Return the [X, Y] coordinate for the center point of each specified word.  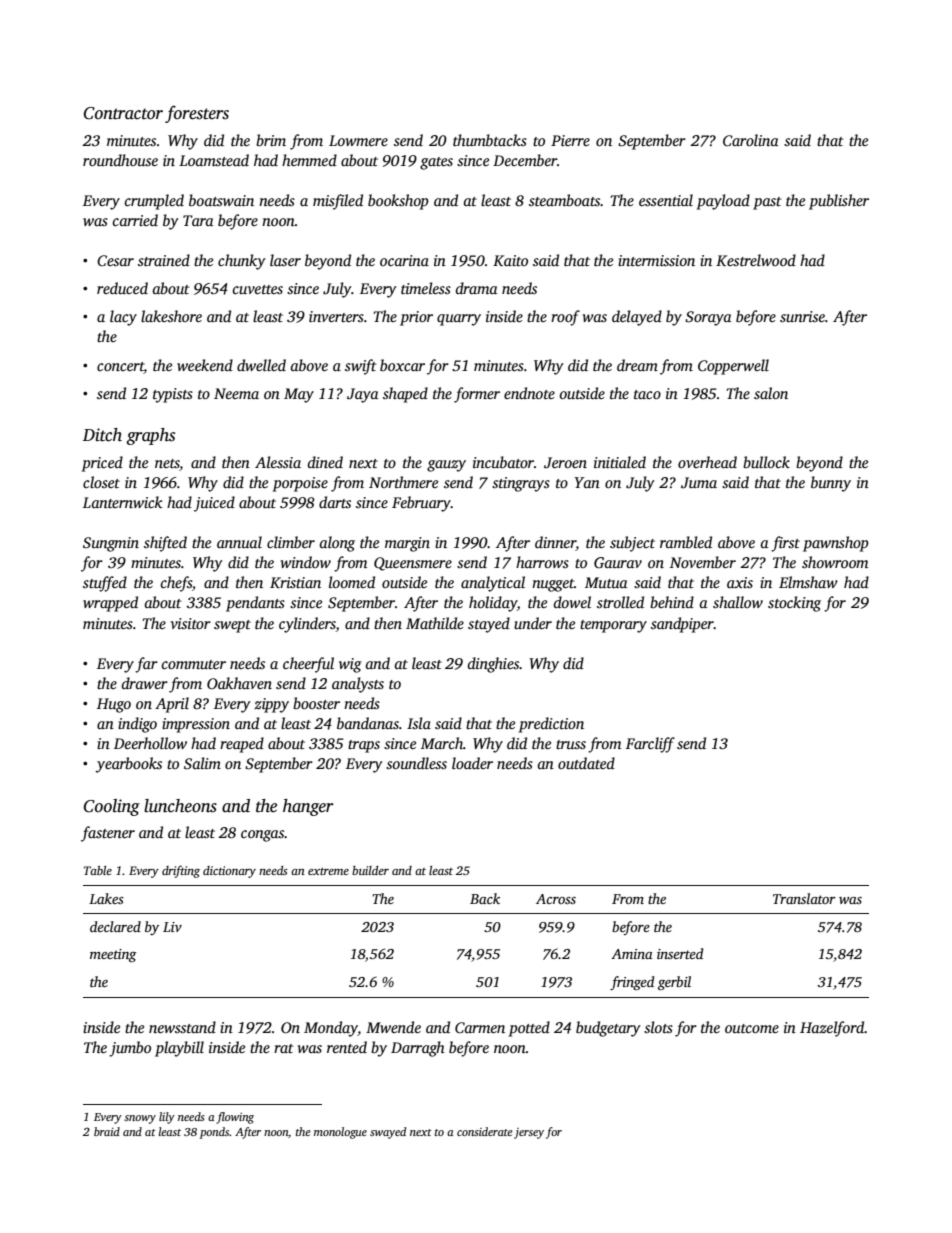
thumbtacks [490, 140]
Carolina [751, 140]
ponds [214, 1133]
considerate [485, 1131]
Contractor [123, 113]
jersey [529, 1133]
